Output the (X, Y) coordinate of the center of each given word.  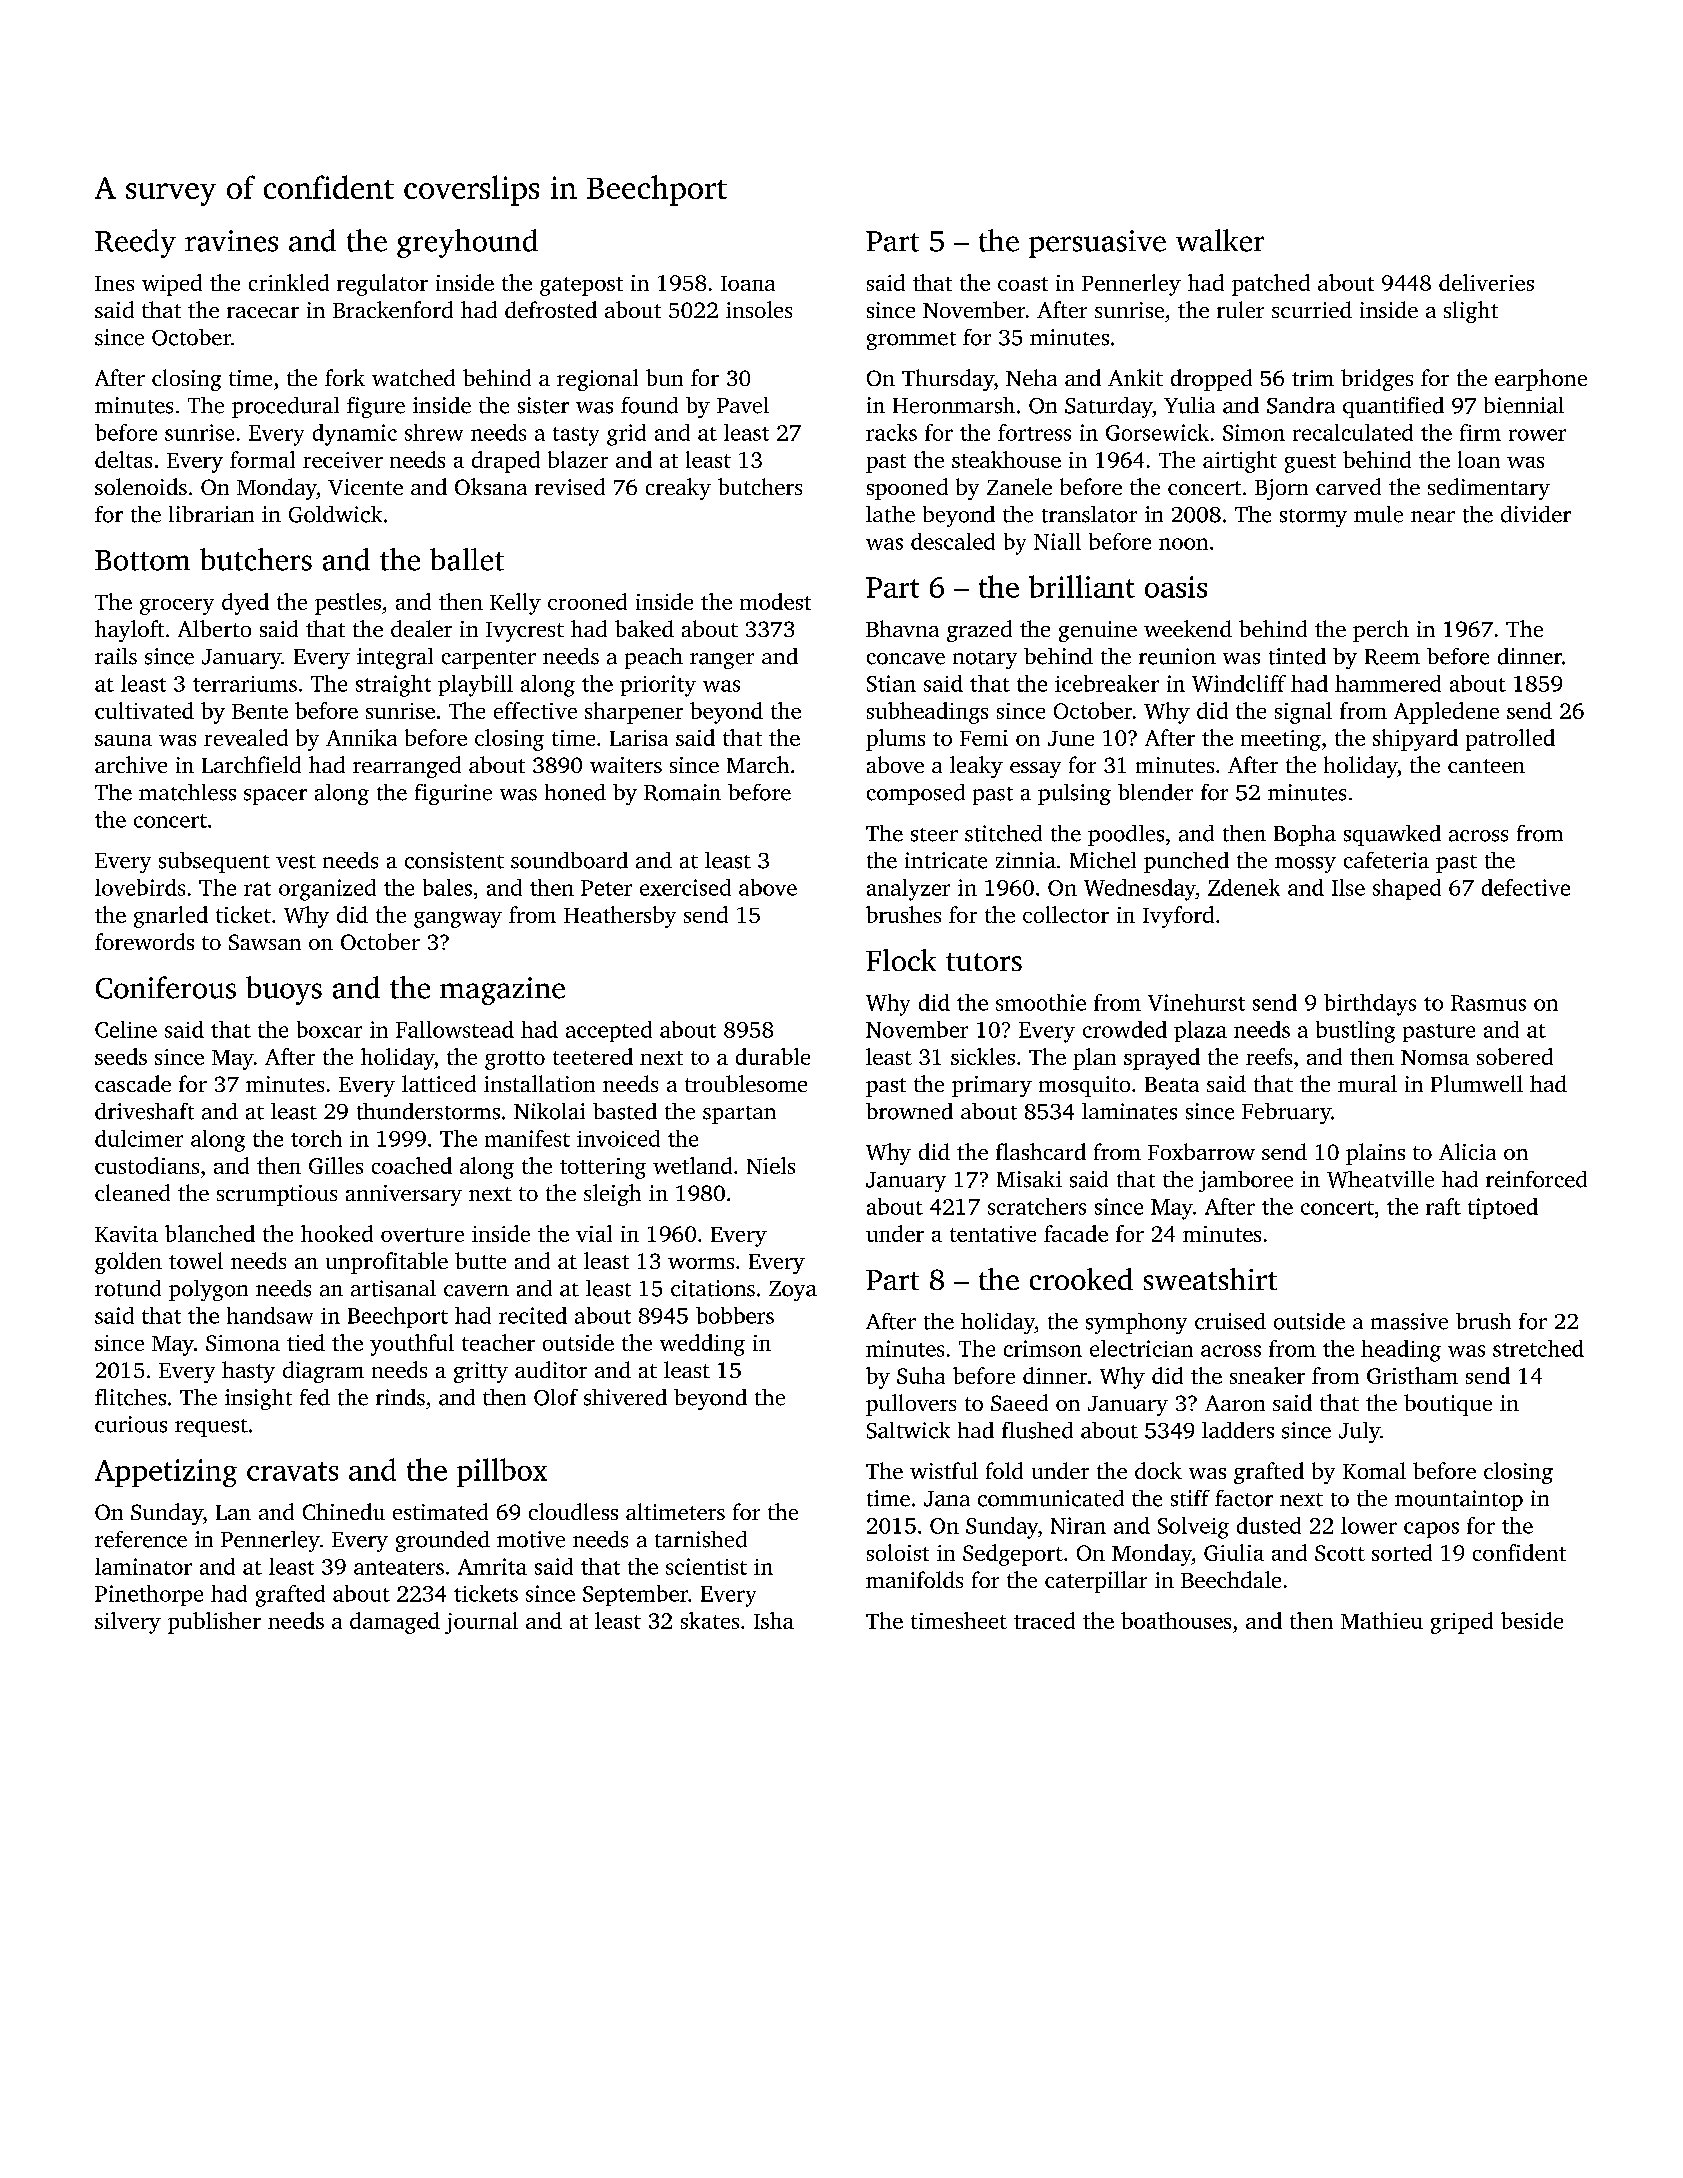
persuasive (1097, 244)
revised (570, 486)
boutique (1448, 1405)
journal (481, 1623)
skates (710, 1620)
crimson (1043, 1348)
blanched (210, 1233)
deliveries (1486, 282)
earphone (1541, 380)
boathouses (1176, 1620)
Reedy (135, 243)
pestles (348, 604)
